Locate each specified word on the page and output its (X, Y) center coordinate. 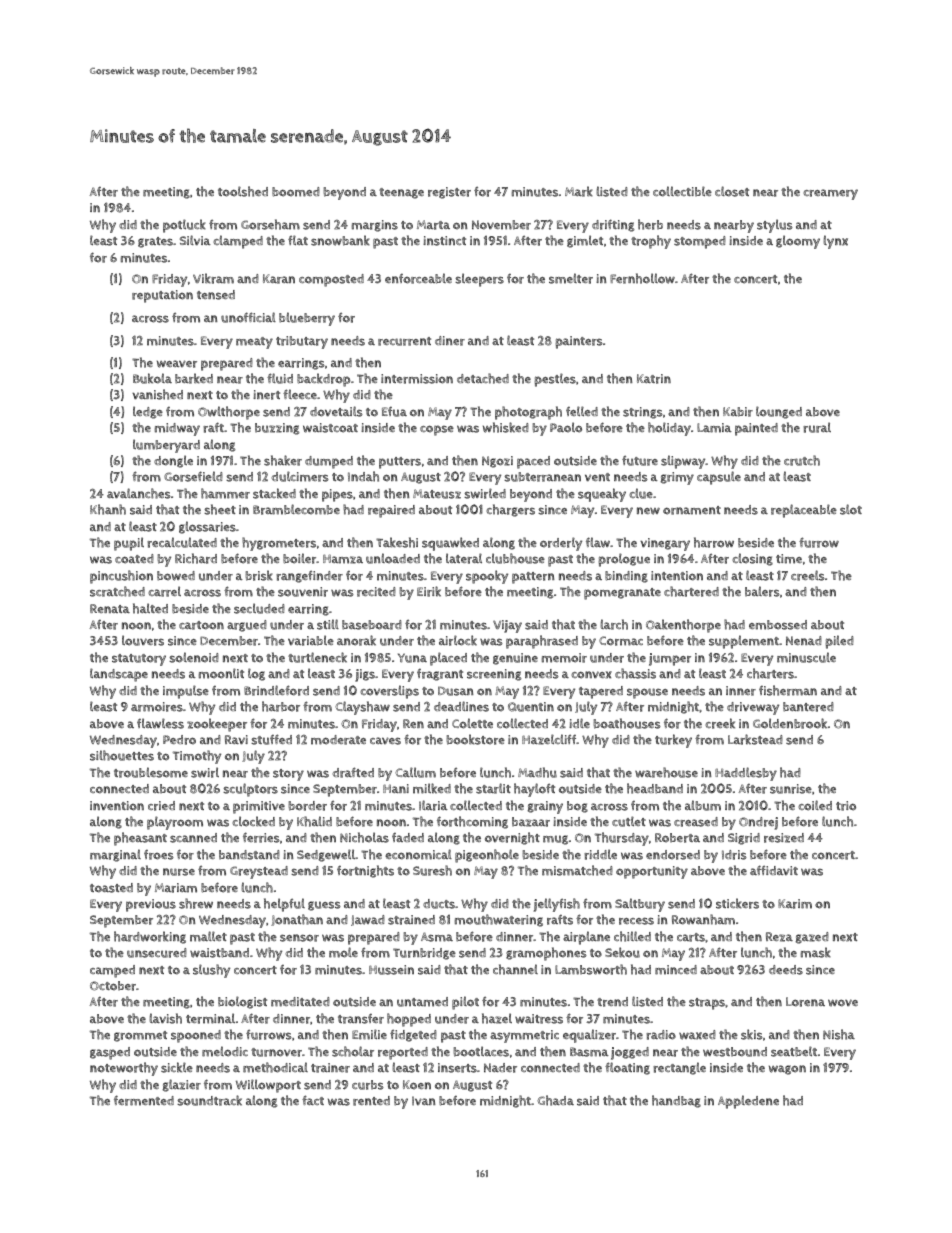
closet (732, 191)
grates (155, 242)
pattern (533, 578)
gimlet (585, 241)
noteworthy (124, 1069)
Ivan (424, 1101)
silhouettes (122, 755)
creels (808, 575)
